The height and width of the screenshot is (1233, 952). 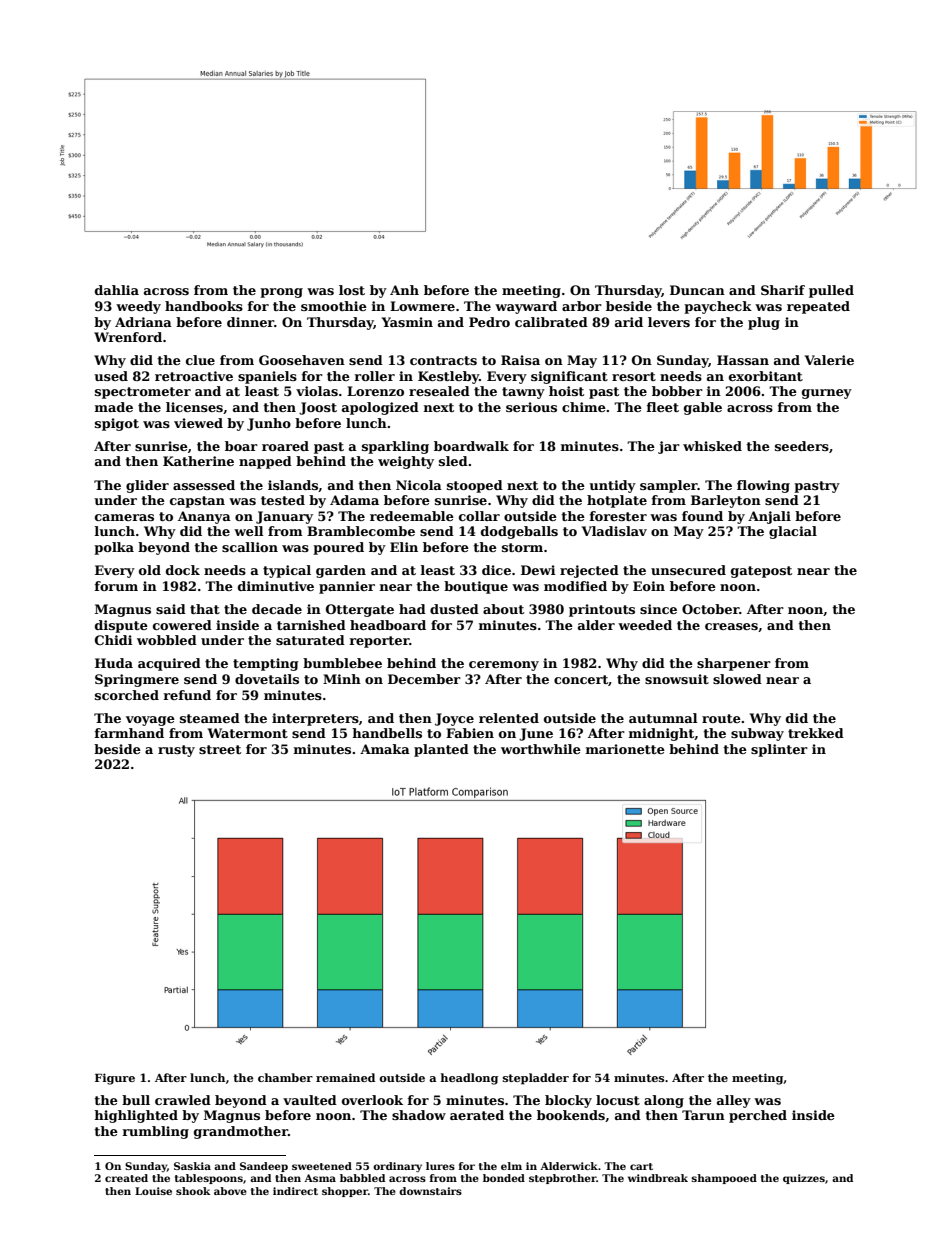 What do you see at coordinates (198, 423) in the screenshot?
I see `viewed` at bounding box center [198, 423].
